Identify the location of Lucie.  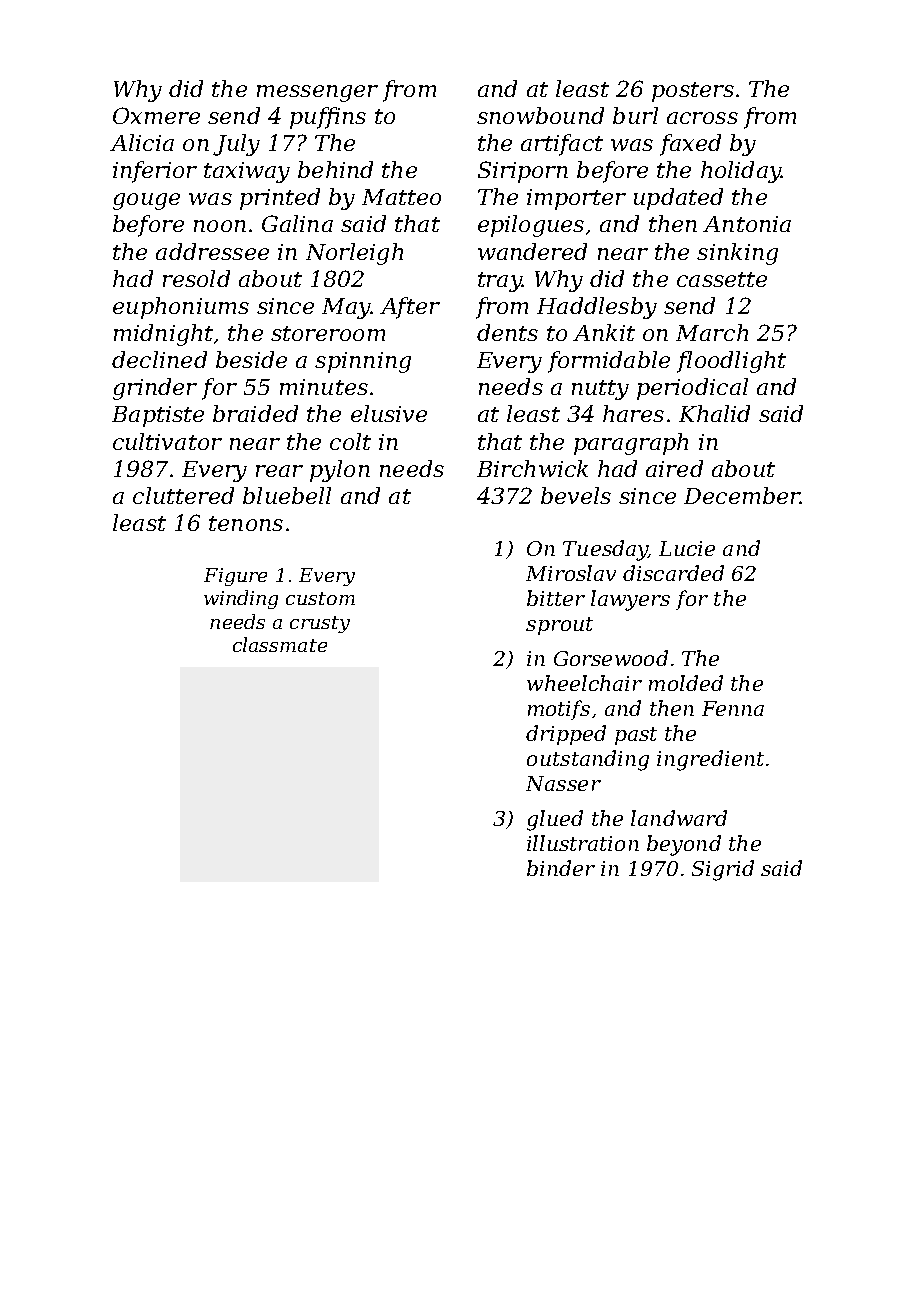
(687, 548).
